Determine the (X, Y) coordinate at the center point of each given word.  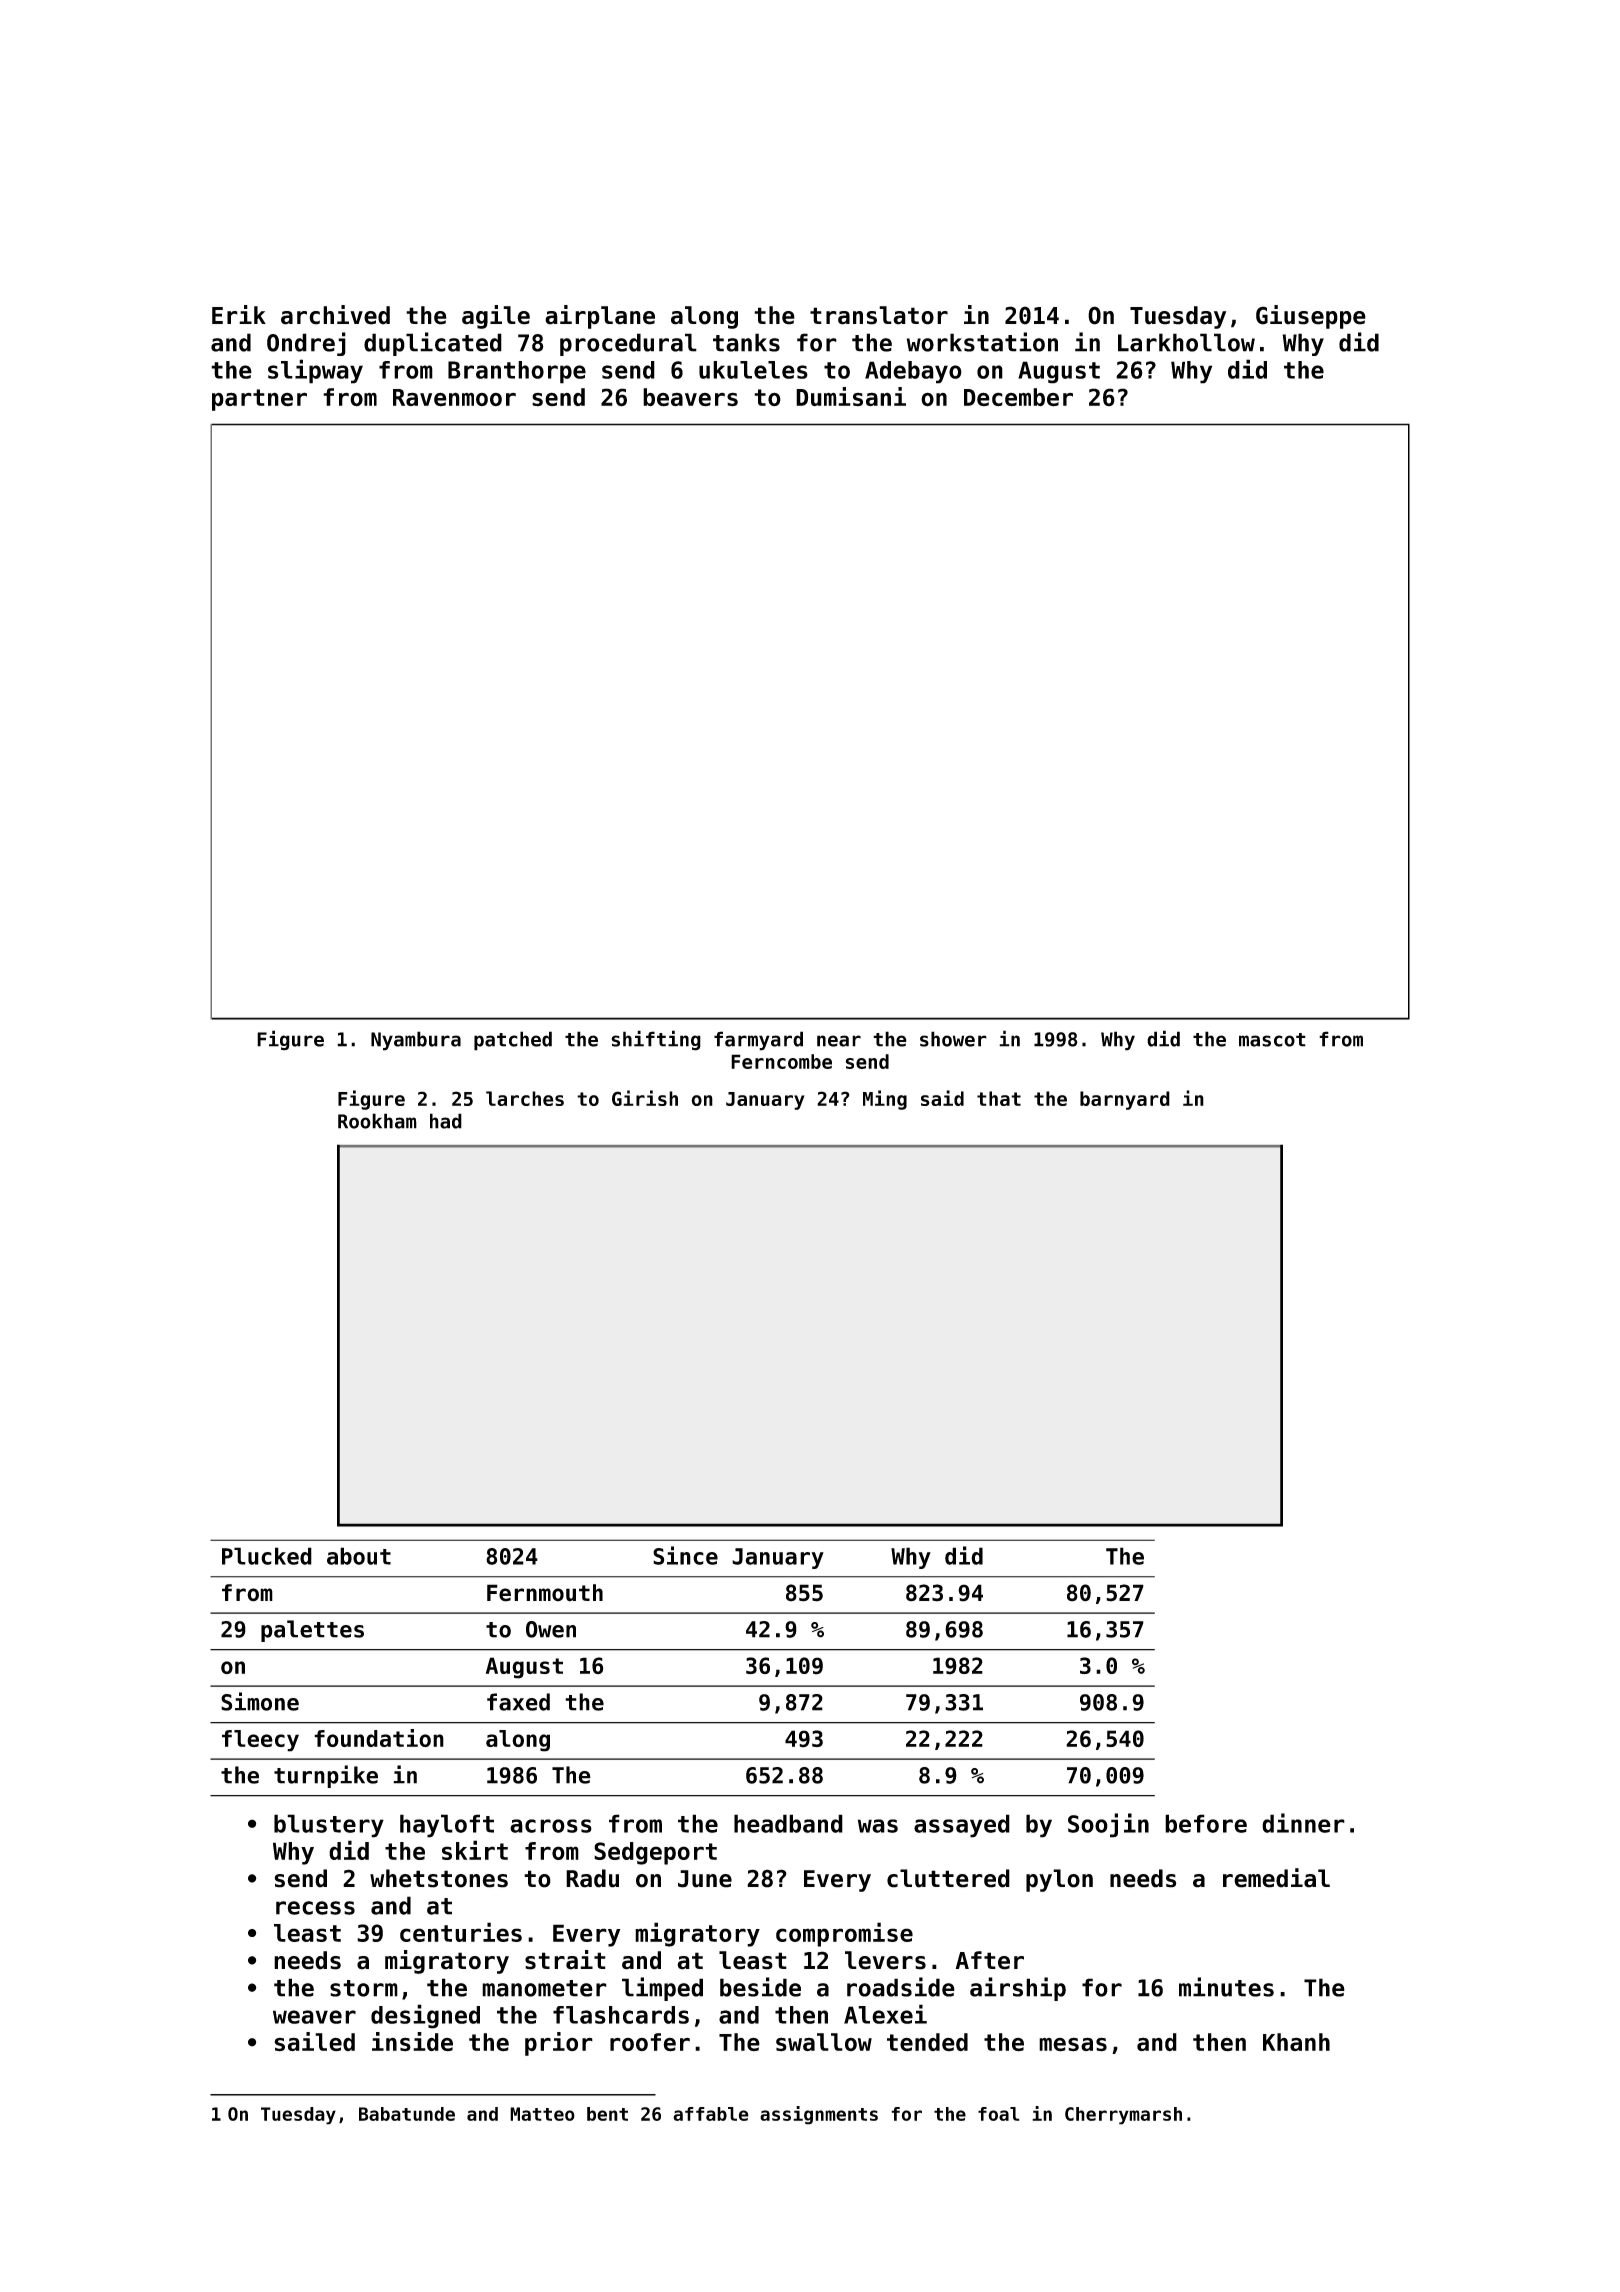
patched (513, 1041)
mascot (1272, 1040)
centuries (461, 1932)
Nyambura (416, 1041)
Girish (645, 1098)
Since (685, 1555)
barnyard (1125, 1100)
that (999, 1098)
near (839, 1041)
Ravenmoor (454, 398)
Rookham (377, 1121)
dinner (1303, 1823)
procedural (628, 344)
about (359, 1556)
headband (788, 1823)
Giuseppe (1311, 317)
